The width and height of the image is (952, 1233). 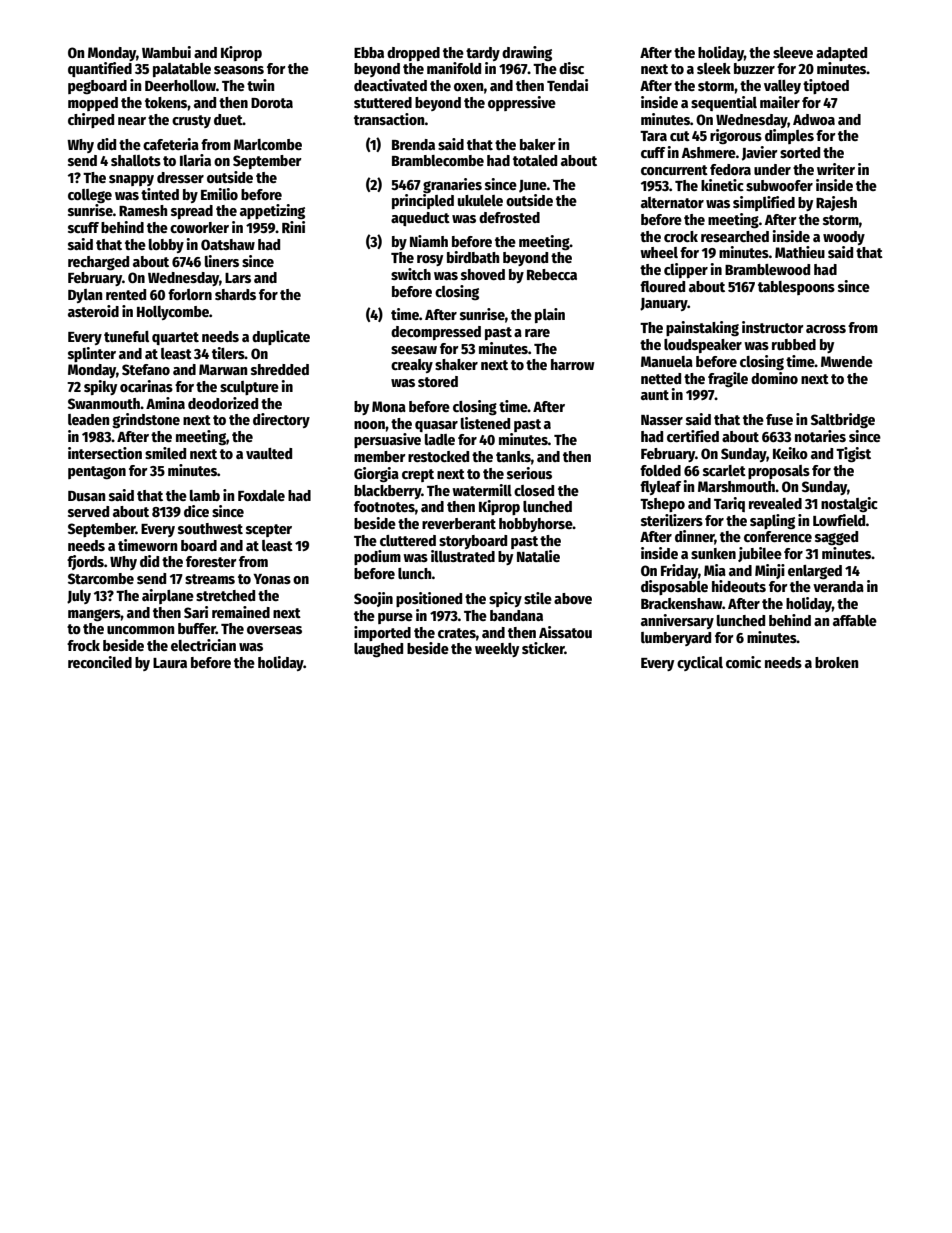 I want to click on hideouts, so click(x=739, y=586).
